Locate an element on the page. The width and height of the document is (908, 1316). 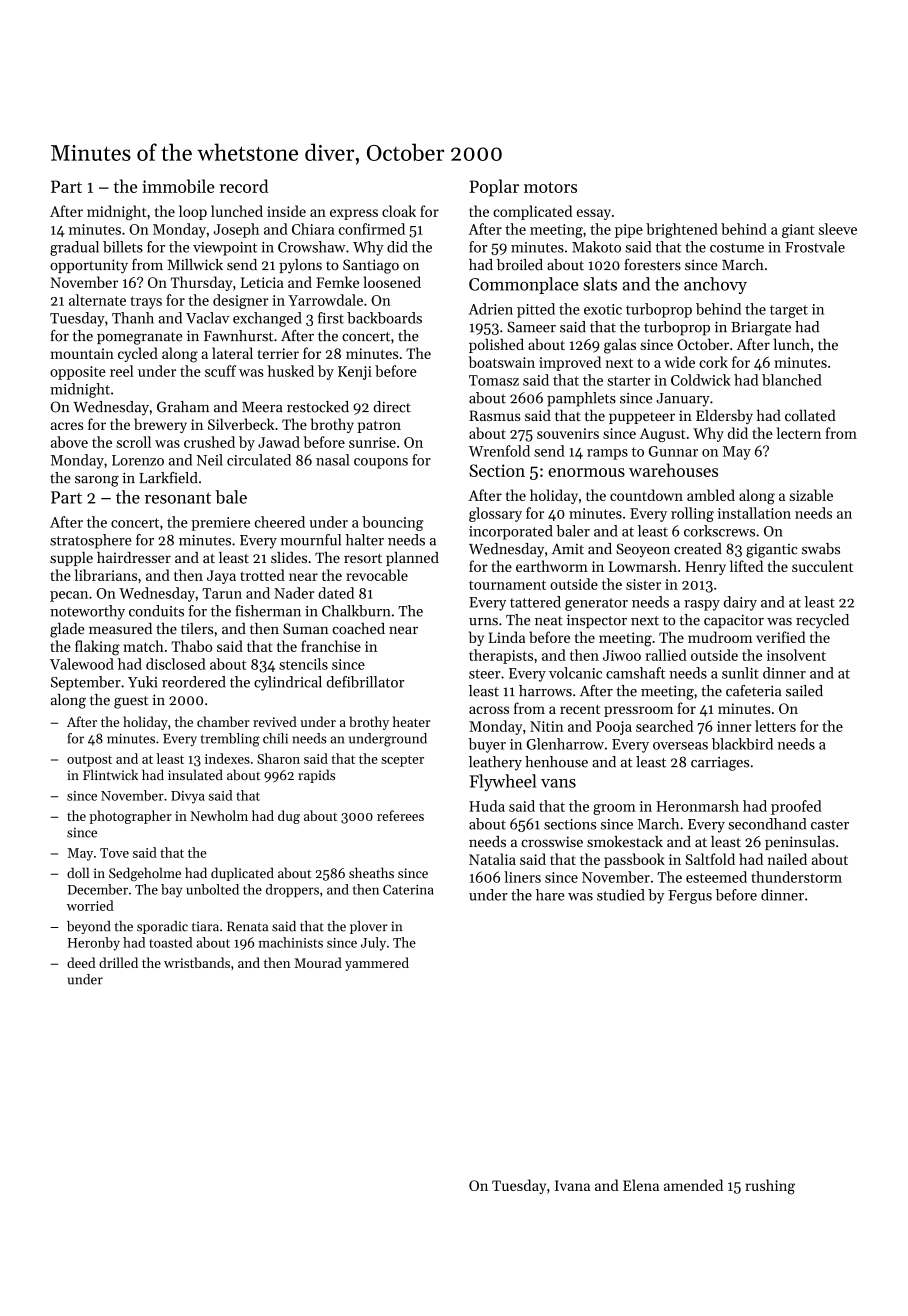
flaking is located at coordinates (97, 648).
